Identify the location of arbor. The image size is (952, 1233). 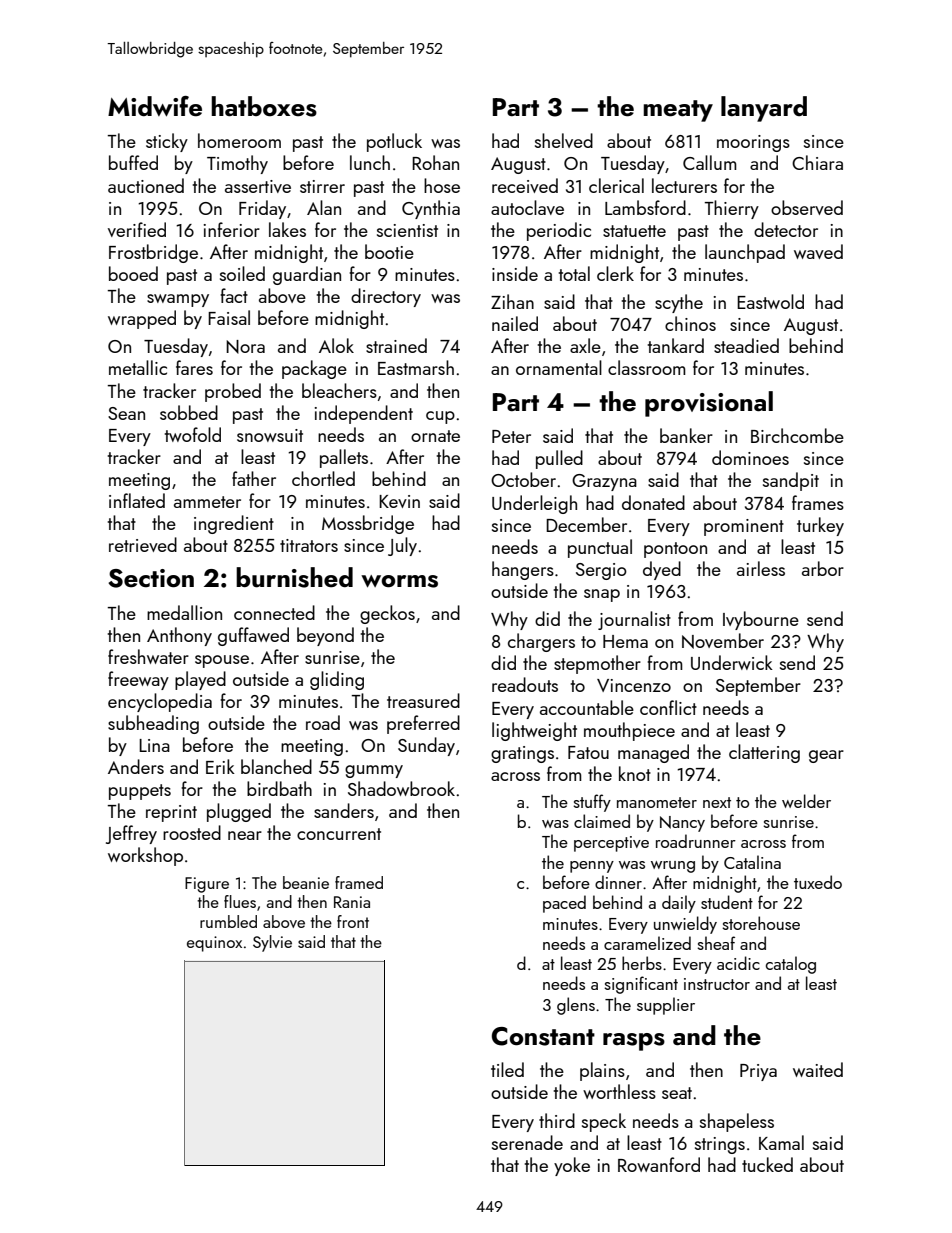
(823, 568).
